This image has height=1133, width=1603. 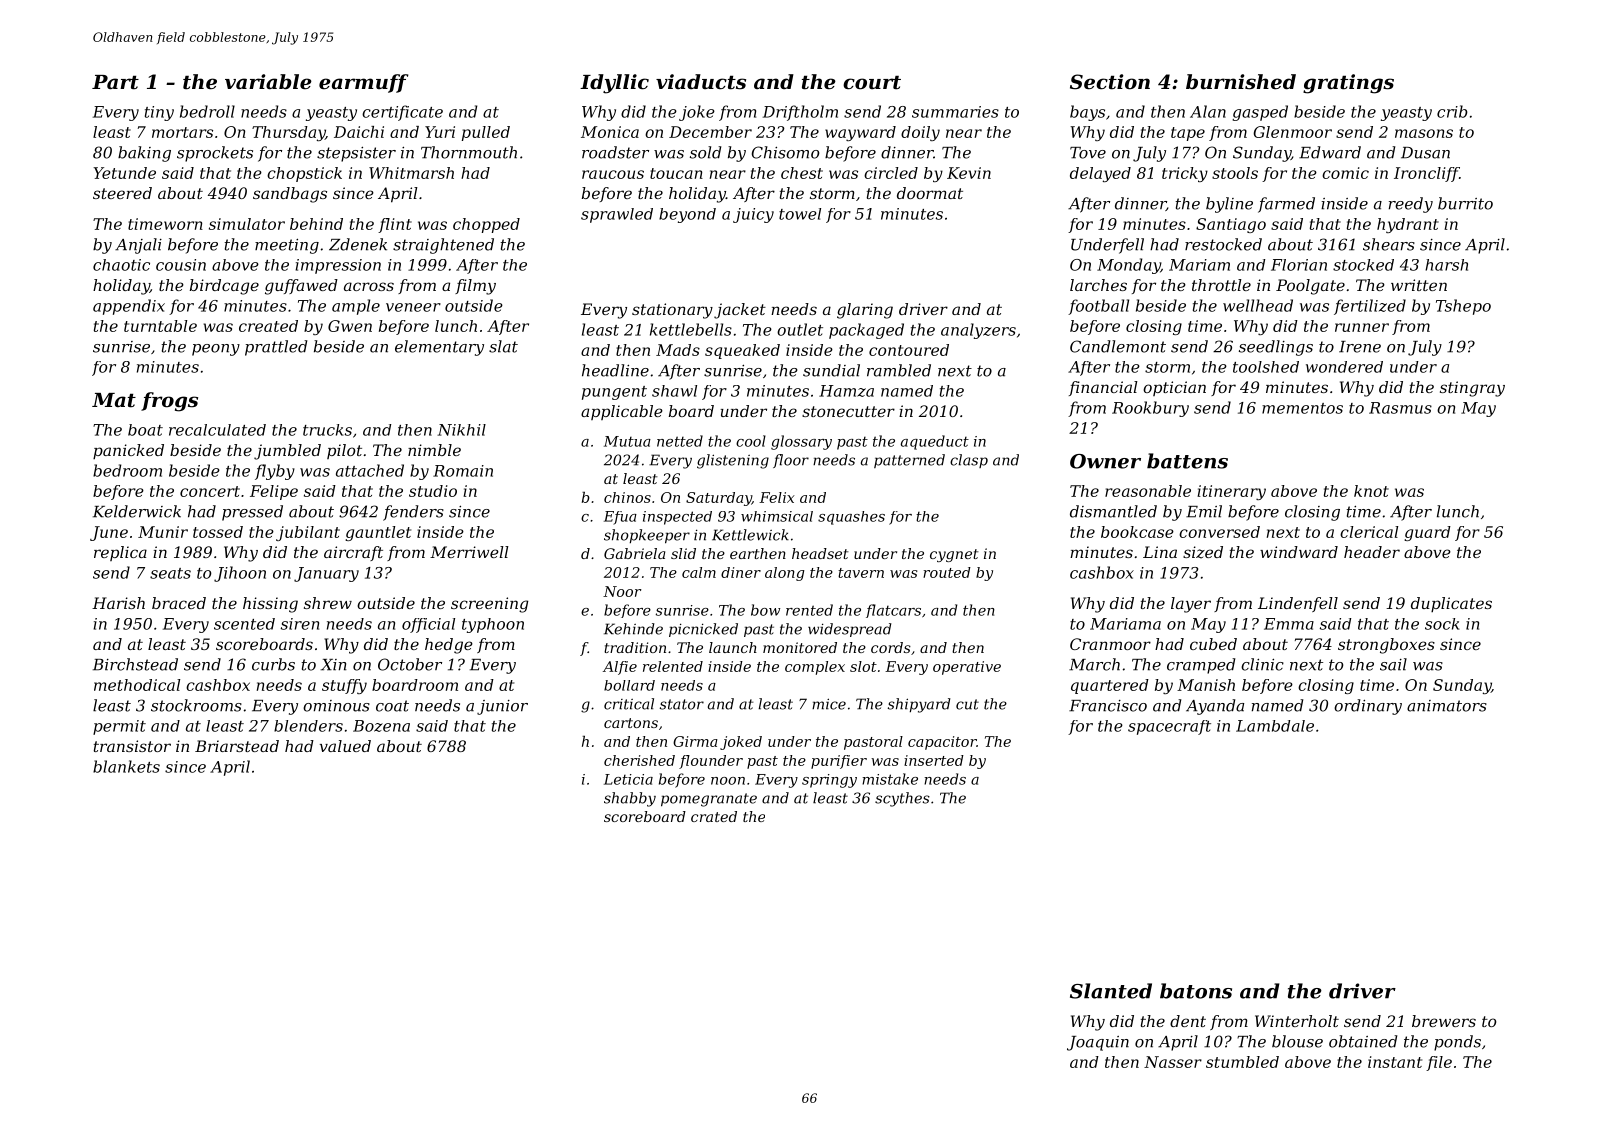 I want to click on tavern, so click(x=861, y=573).
